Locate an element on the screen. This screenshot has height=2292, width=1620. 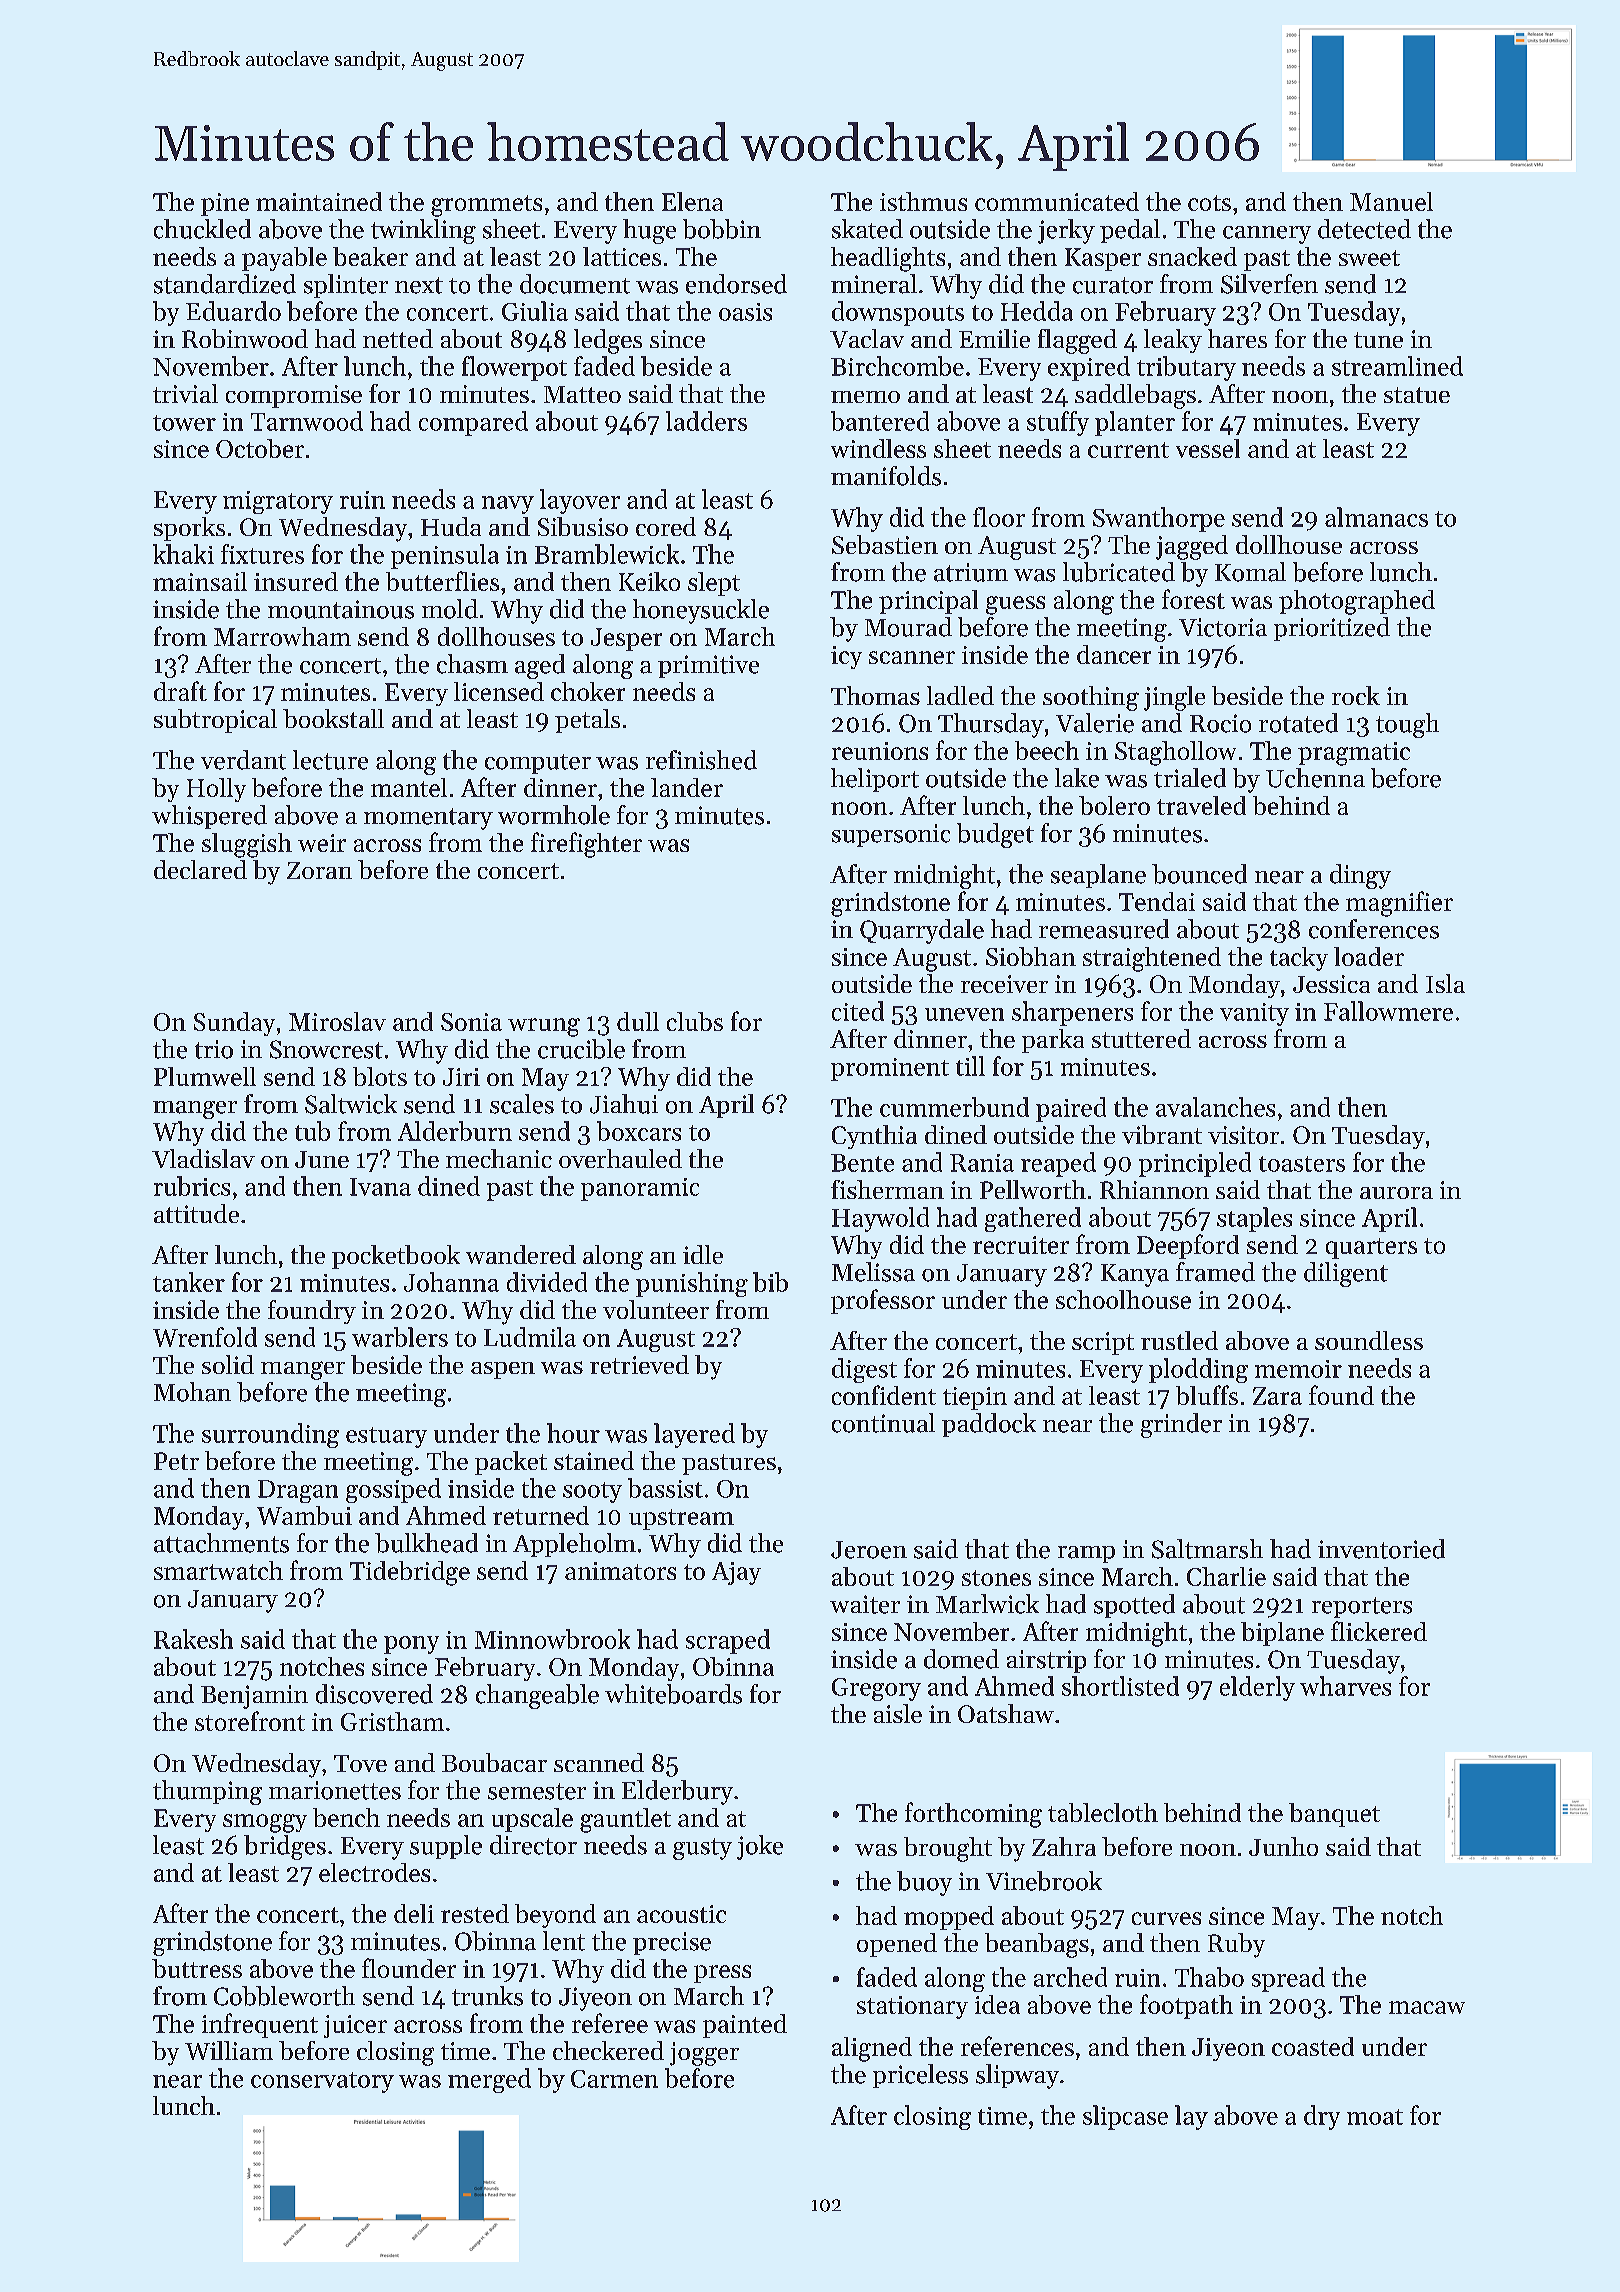
Tidebridge is located at coordinates (410, 1573).
